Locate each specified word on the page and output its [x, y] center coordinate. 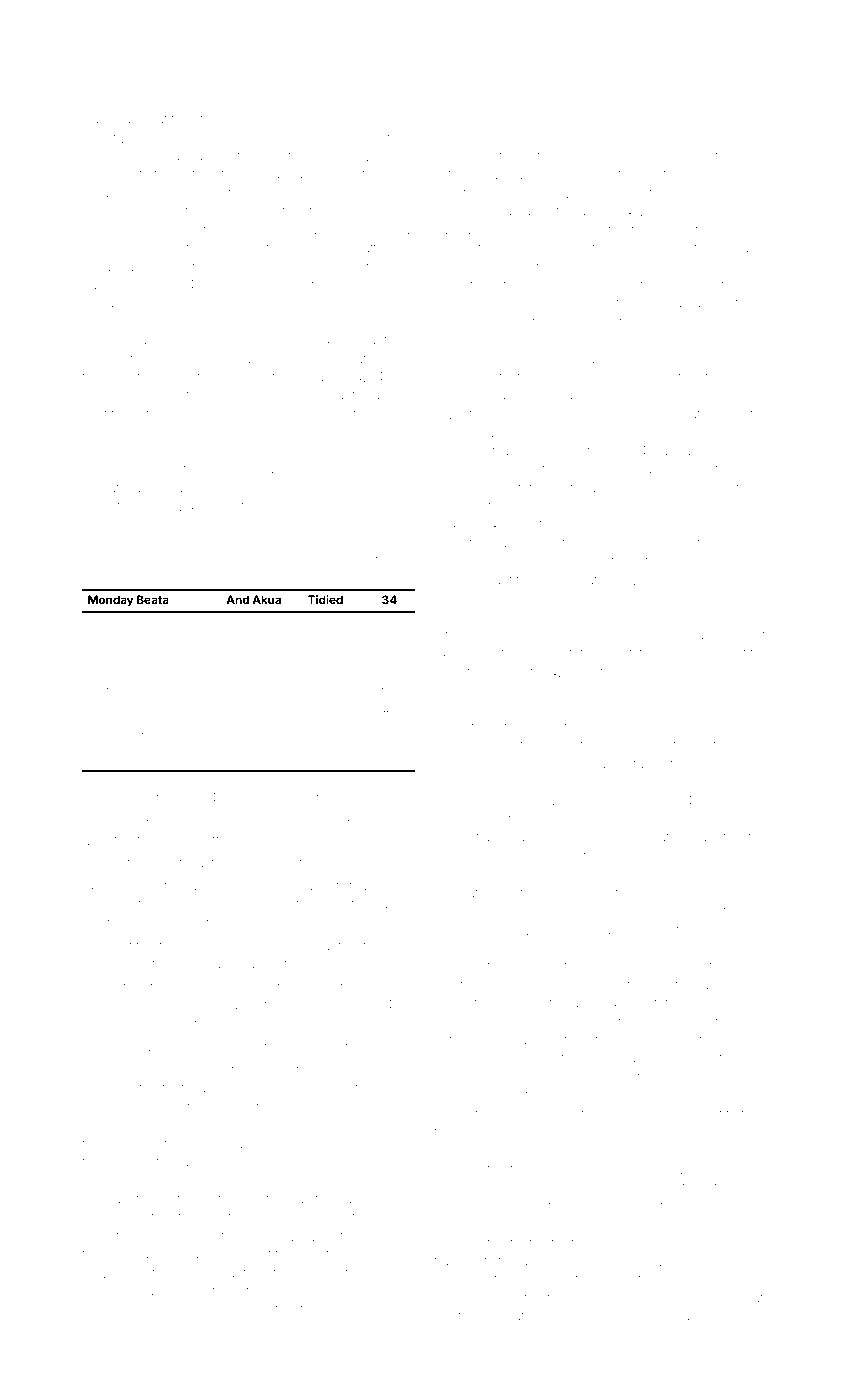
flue [741, 174]
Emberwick [188, 1309]
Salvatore [608, 709]
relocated [688, 414]
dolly [511, 674]
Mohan [106, 736]
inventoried [499, 156]
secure [493, 1299]
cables [102, 395]
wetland [369, 946]
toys [721, 968]
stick [207, 119]
